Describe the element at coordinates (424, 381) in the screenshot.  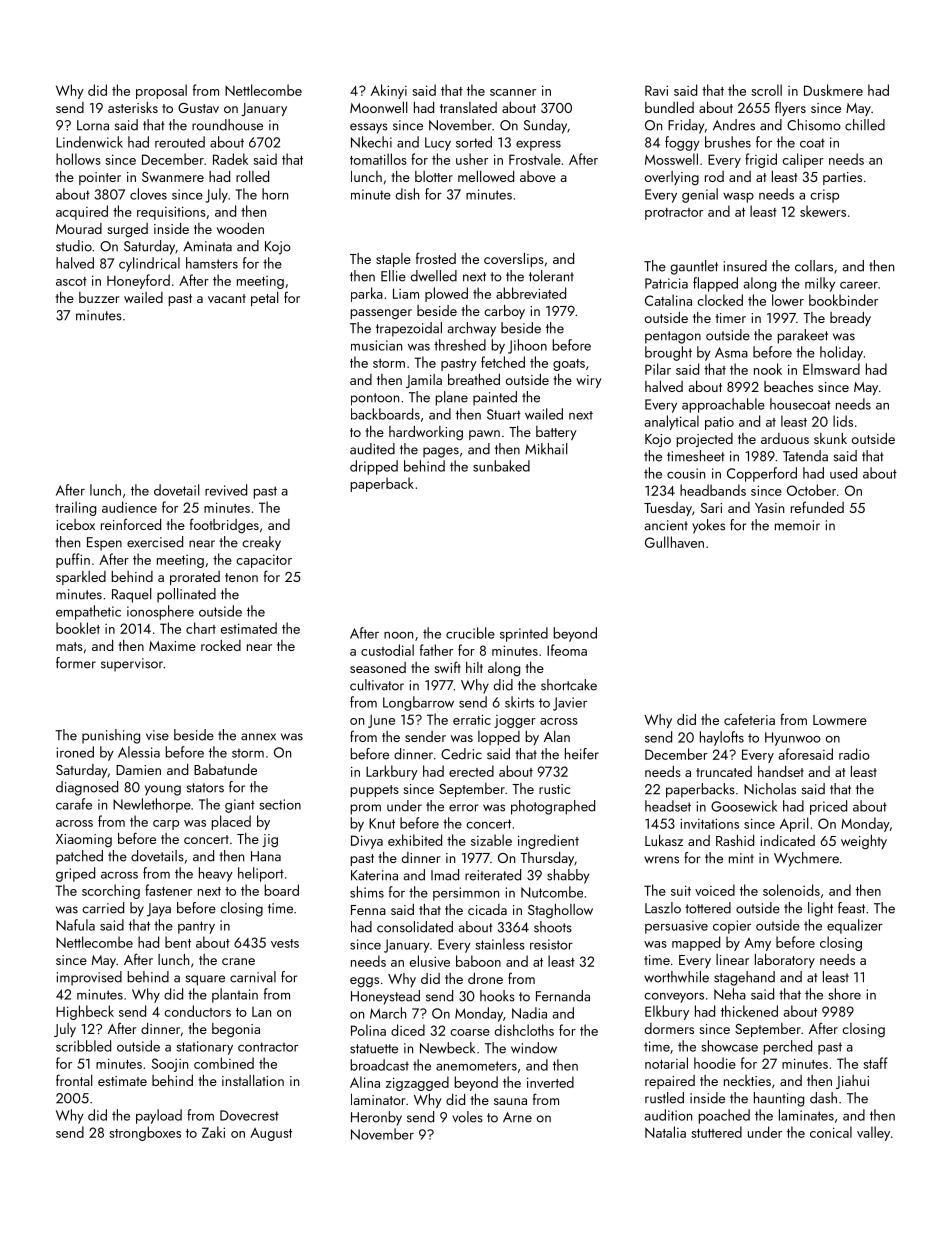
I see `Jamila` at that location.
